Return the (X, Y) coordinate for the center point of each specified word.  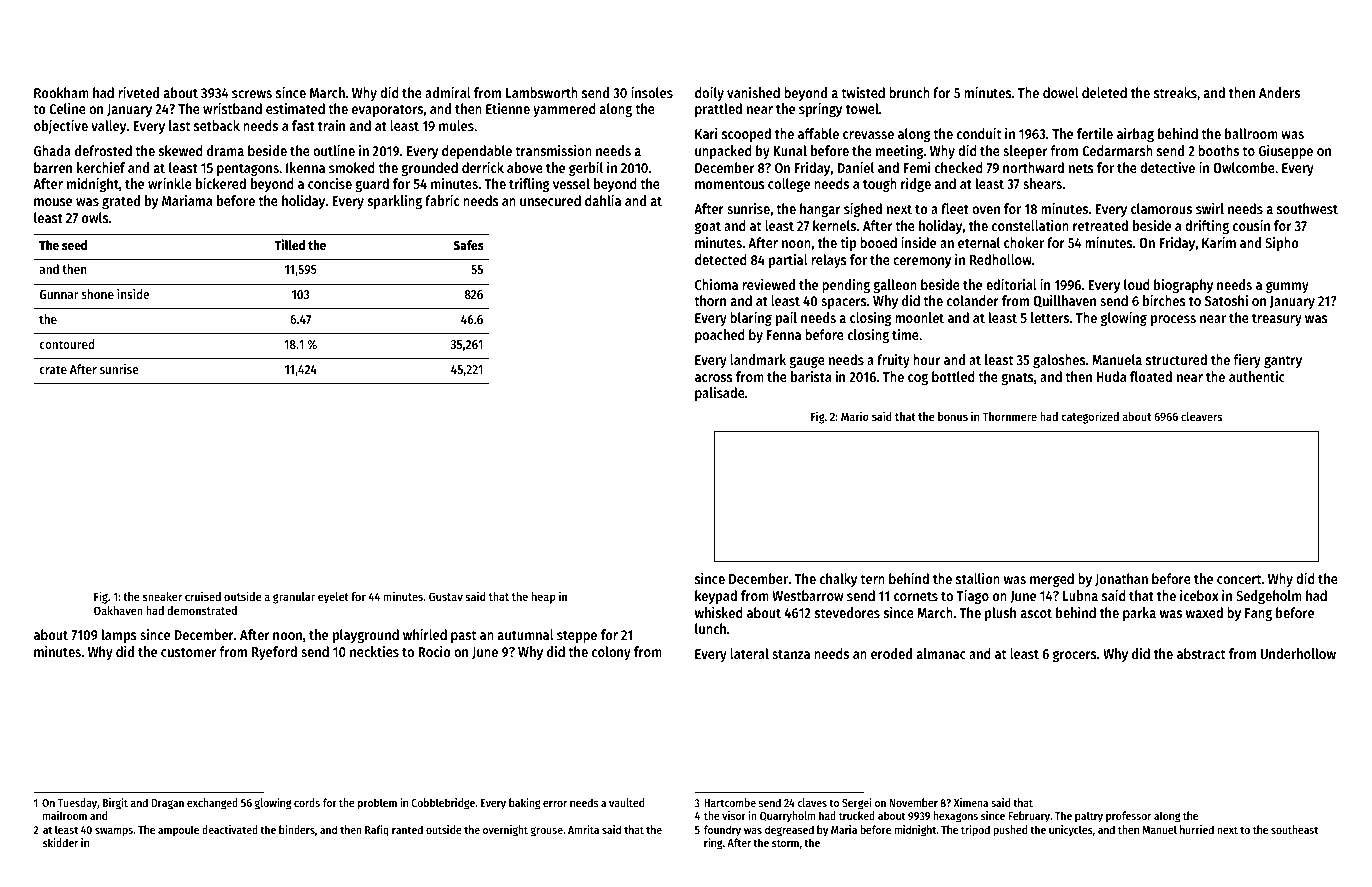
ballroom (1251, 133)
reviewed (768, 284)
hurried (1197, 829)
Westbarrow (807, 595)
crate (53, 369)
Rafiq (377, 831)
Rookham (61, 92)
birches (1164, 300)
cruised (203, 596)
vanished (753, 92)
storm (785, 843)
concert (1239, 579)
